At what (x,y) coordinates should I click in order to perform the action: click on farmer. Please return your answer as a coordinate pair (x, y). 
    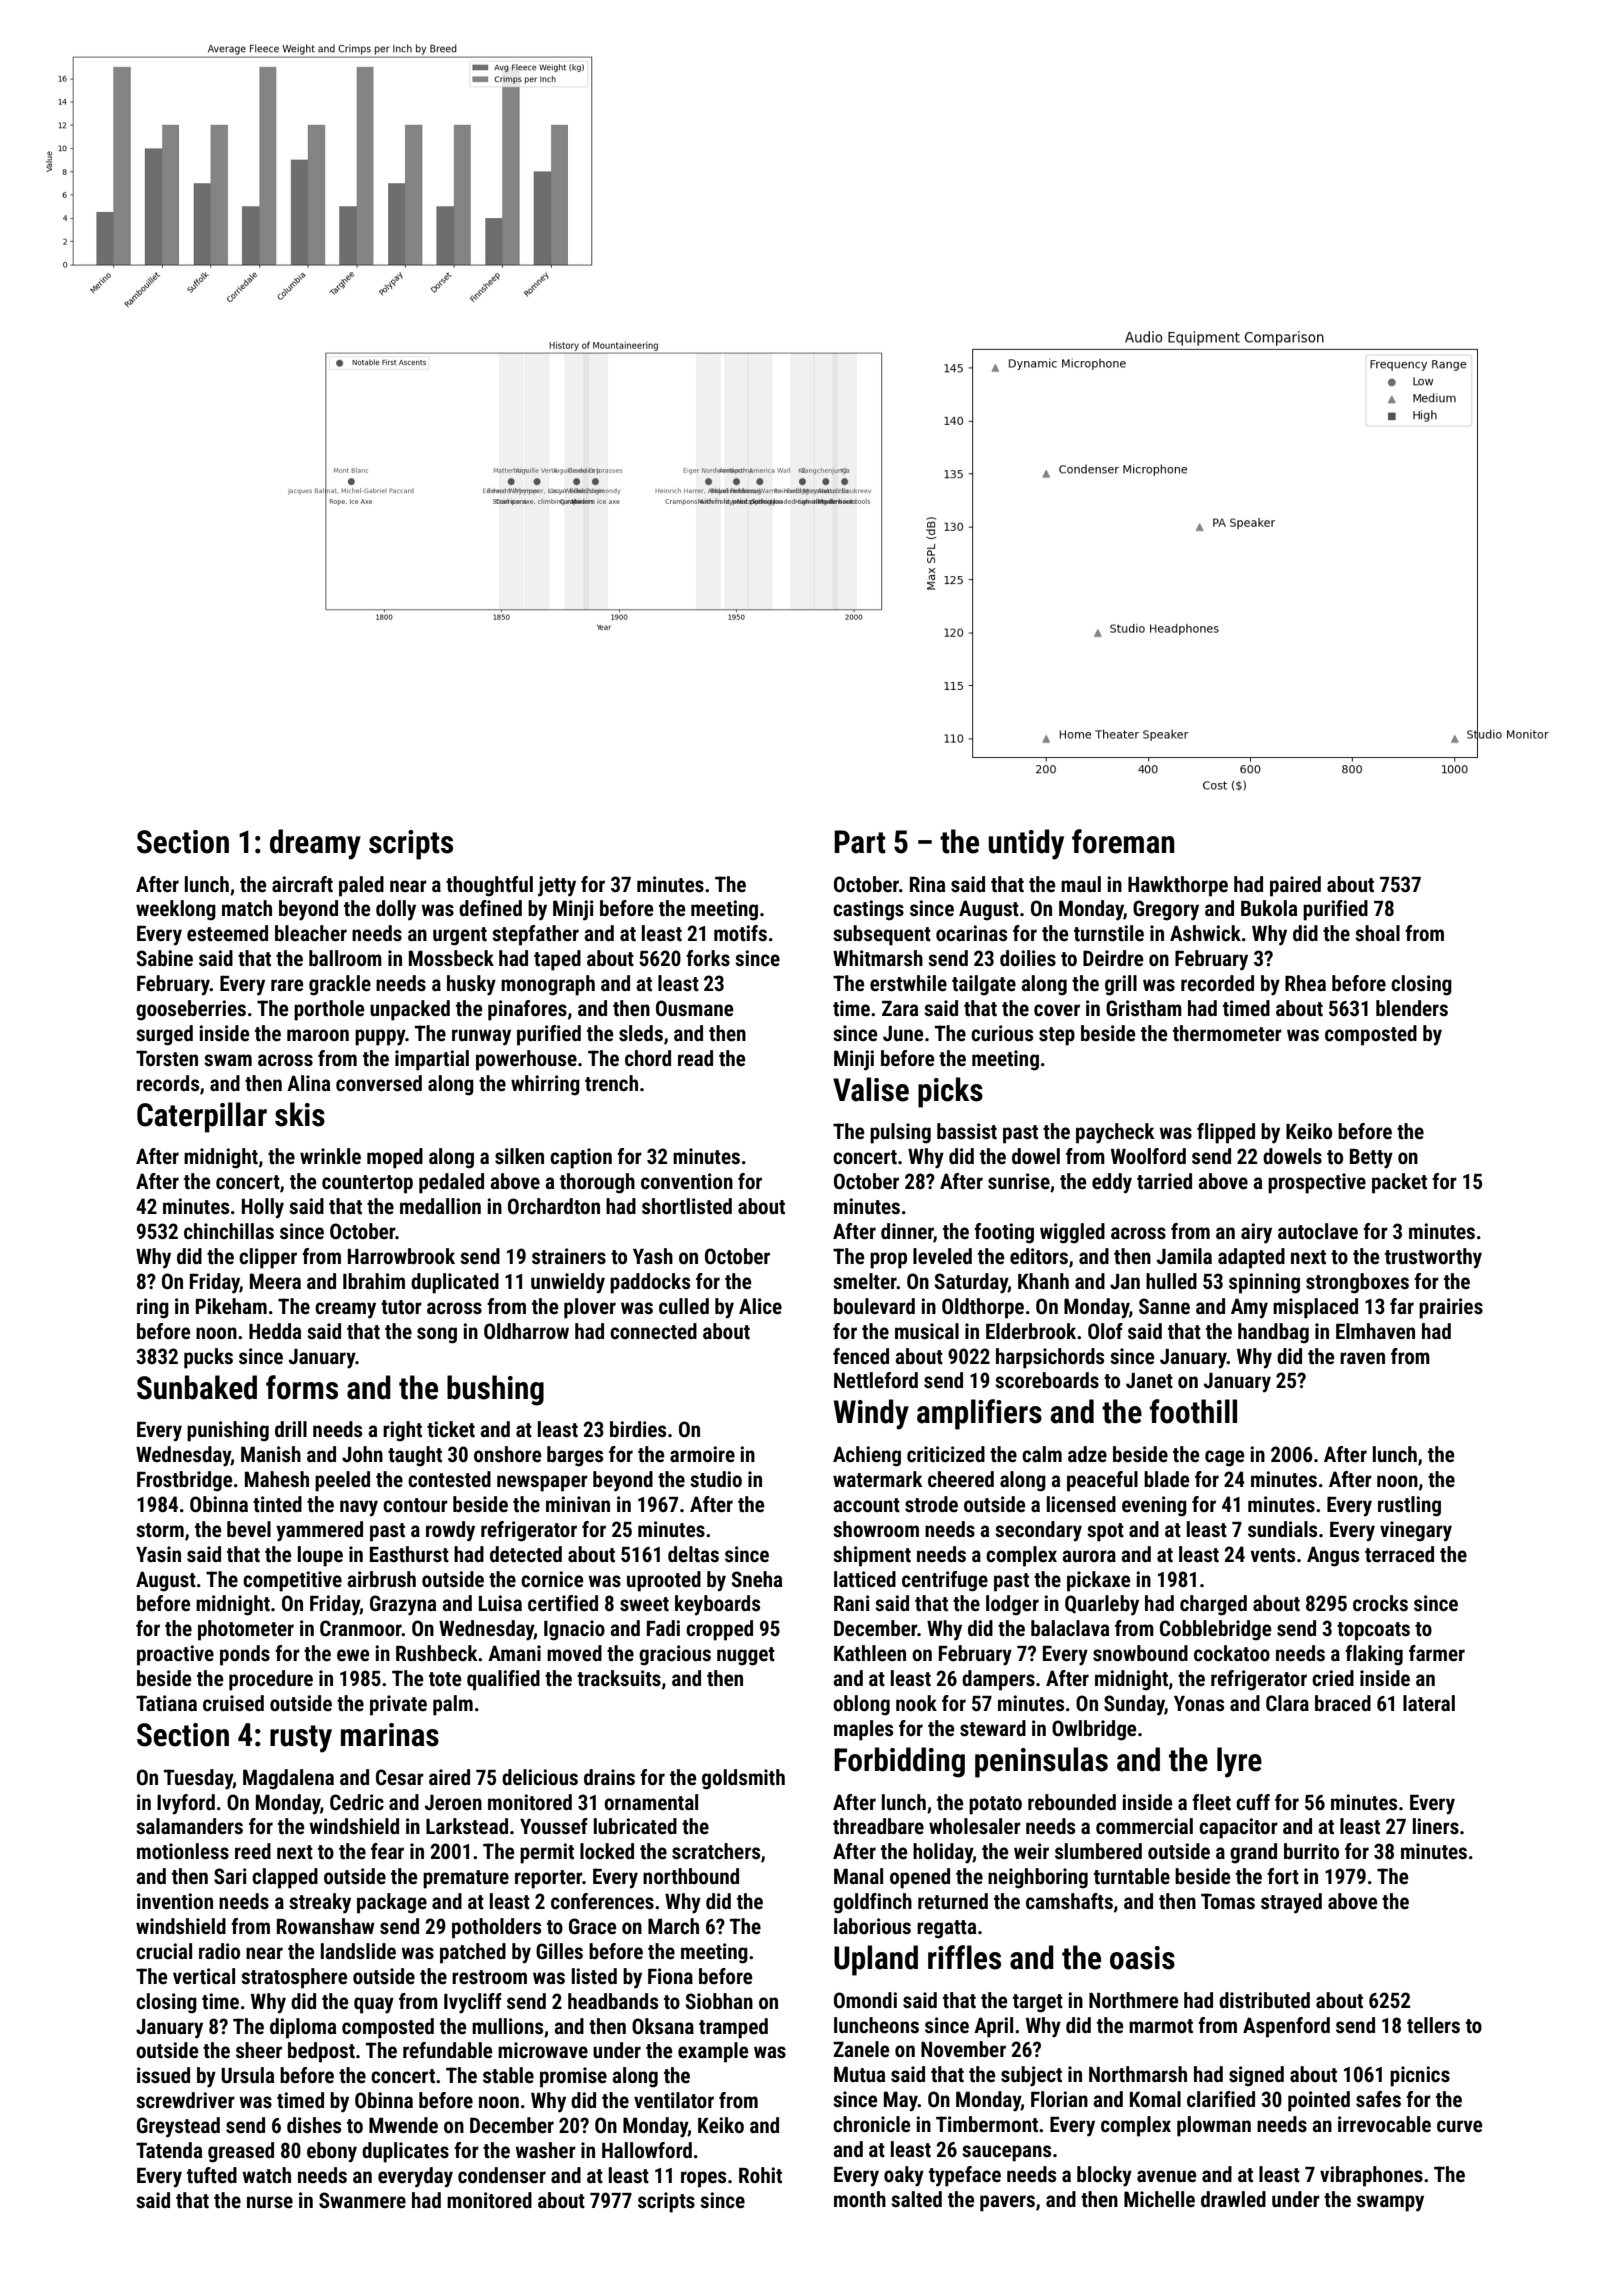
    Looking at the image, I should click on (1437, 1653).
